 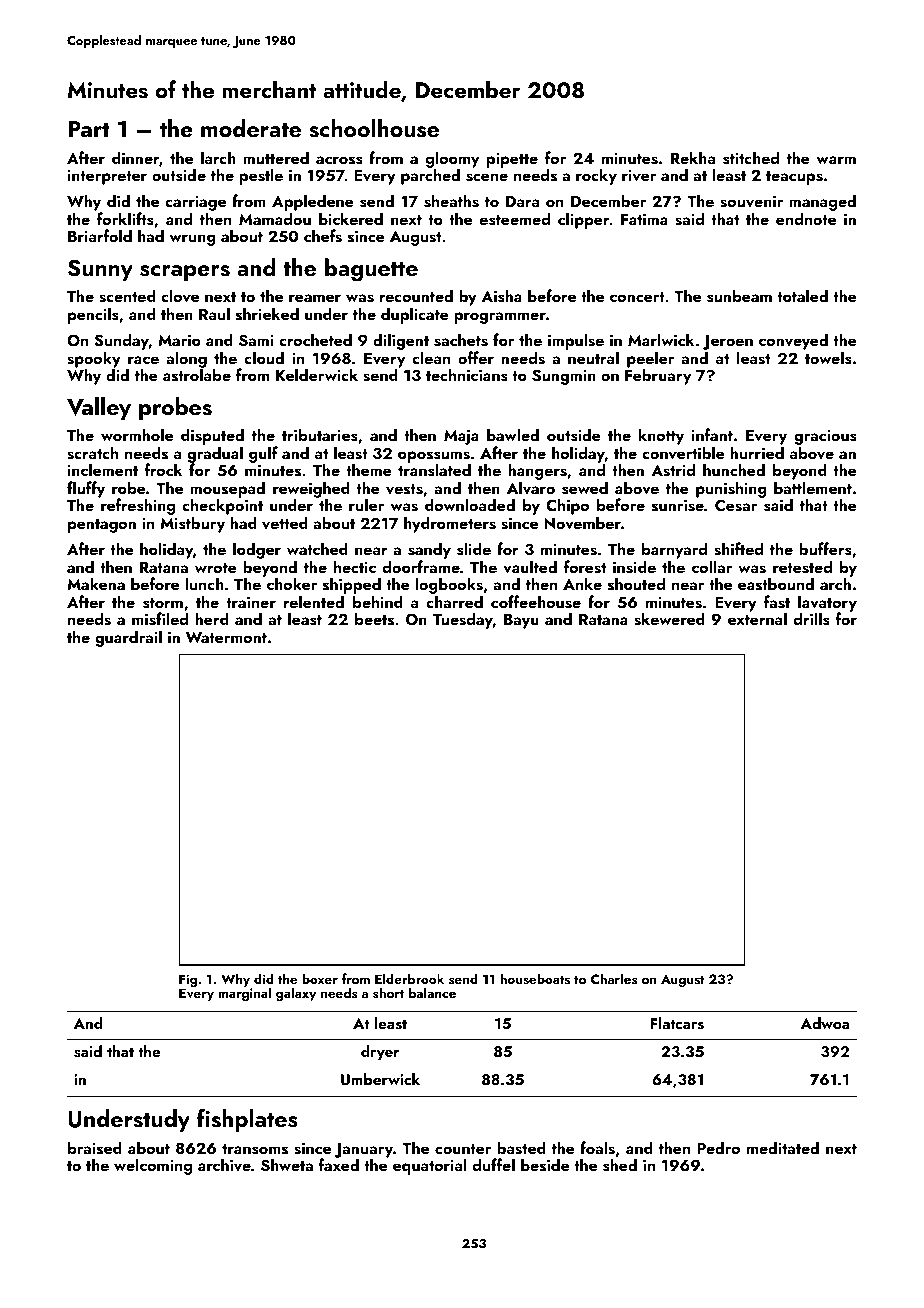 I want to click on Sungmin, so click(x=564, y=377).
